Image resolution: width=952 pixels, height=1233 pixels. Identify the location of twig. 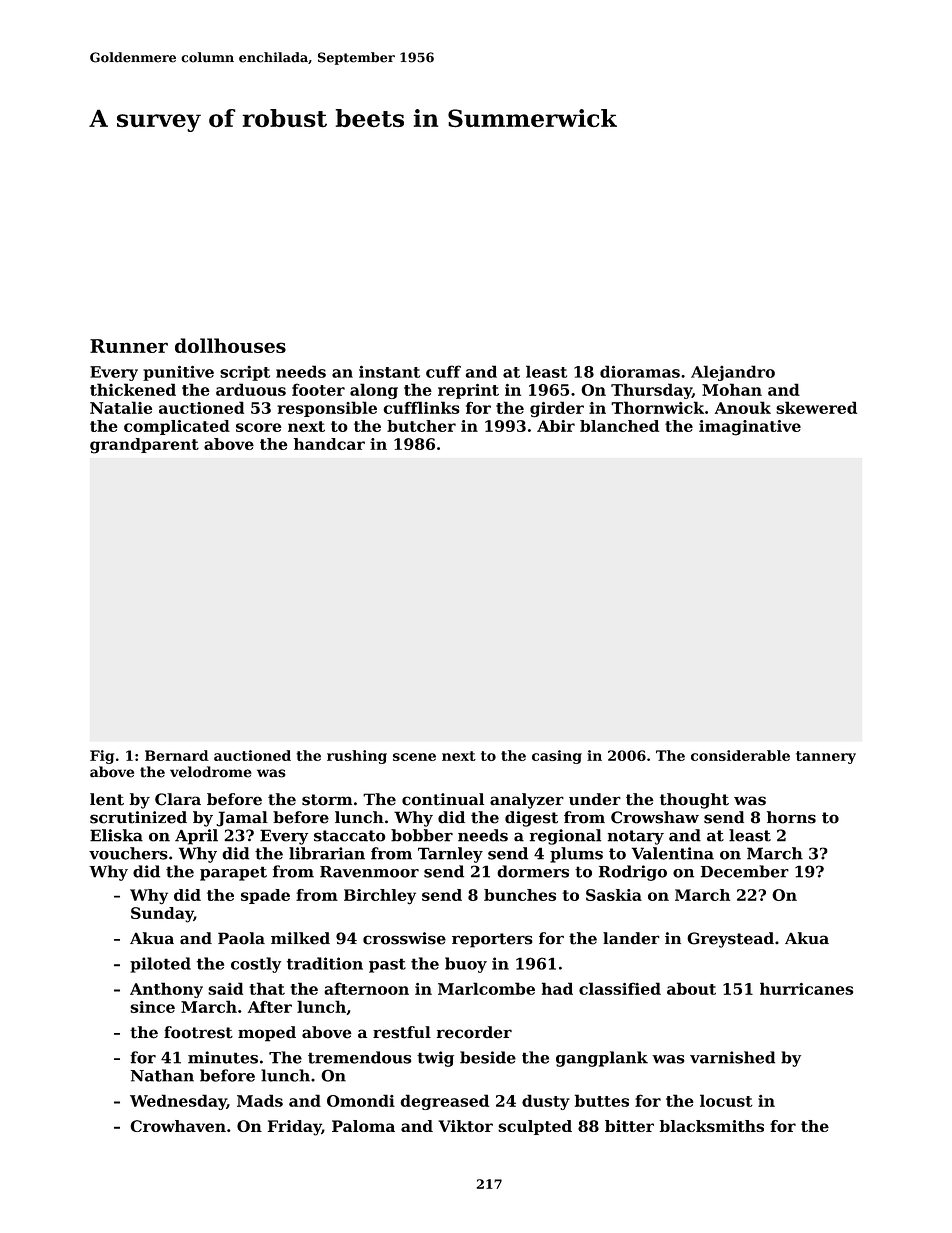
(435, 1059).
